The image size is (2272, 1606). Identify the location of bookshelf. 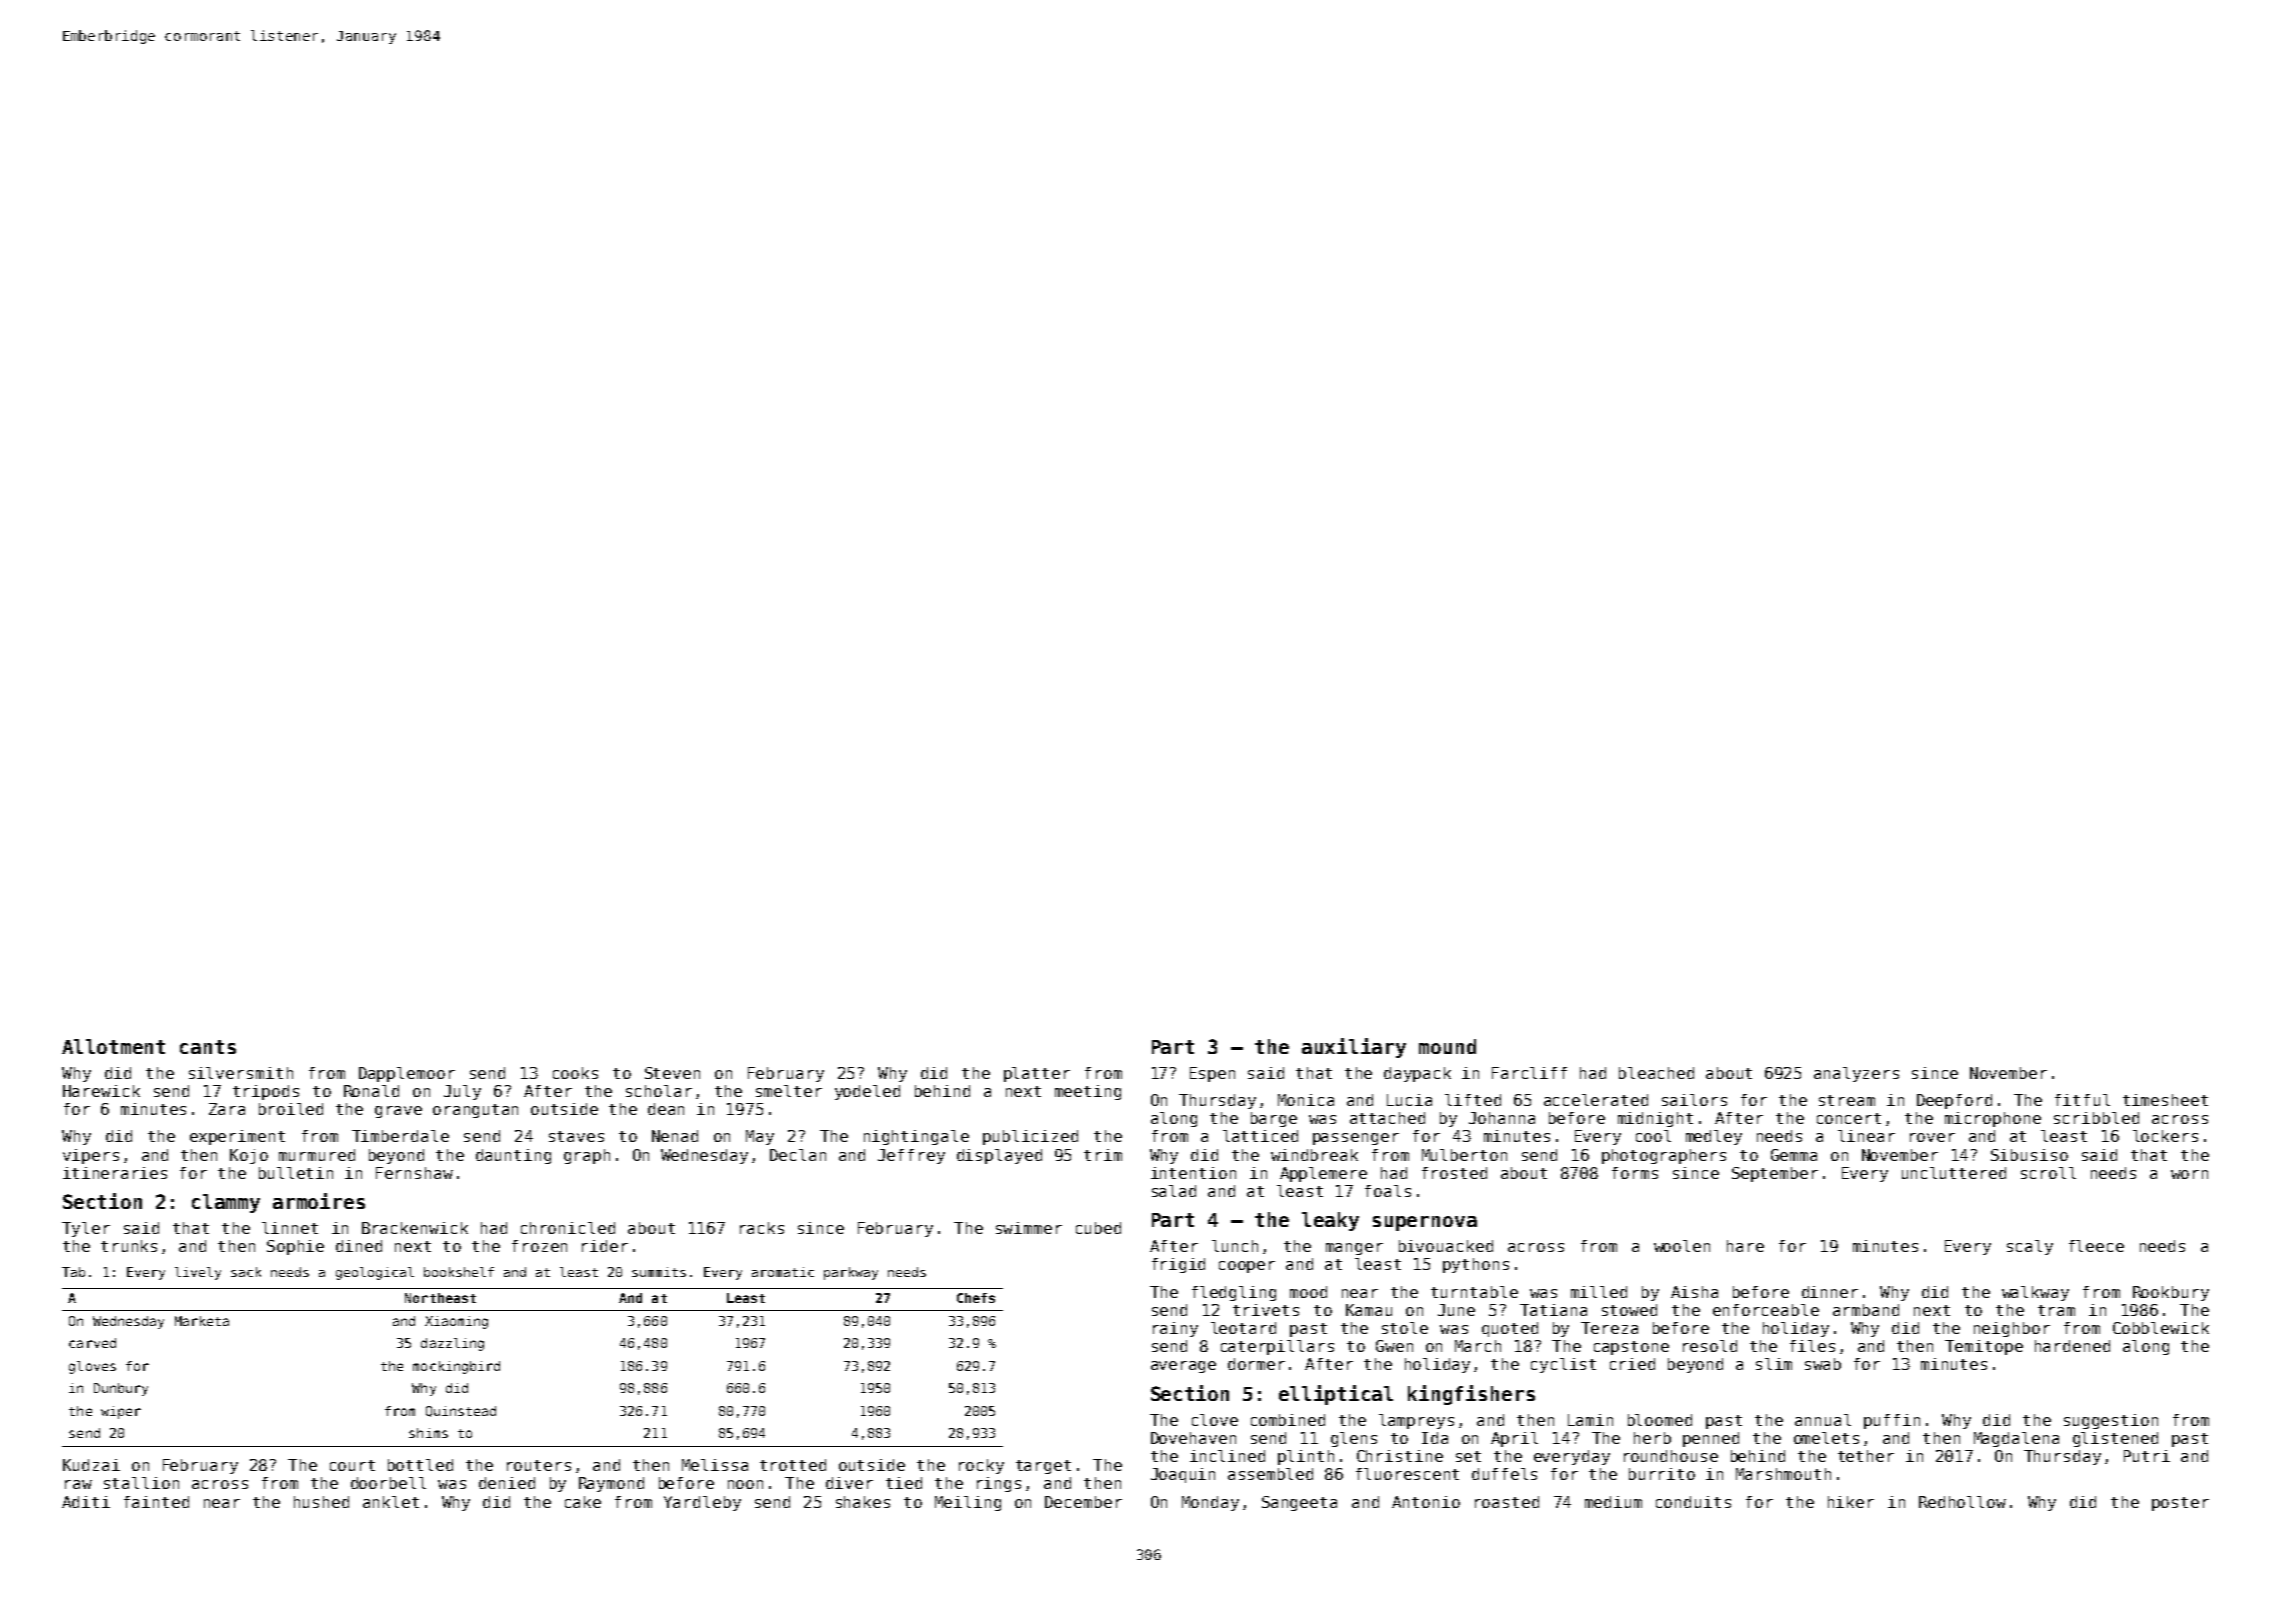
(459, 1272).
